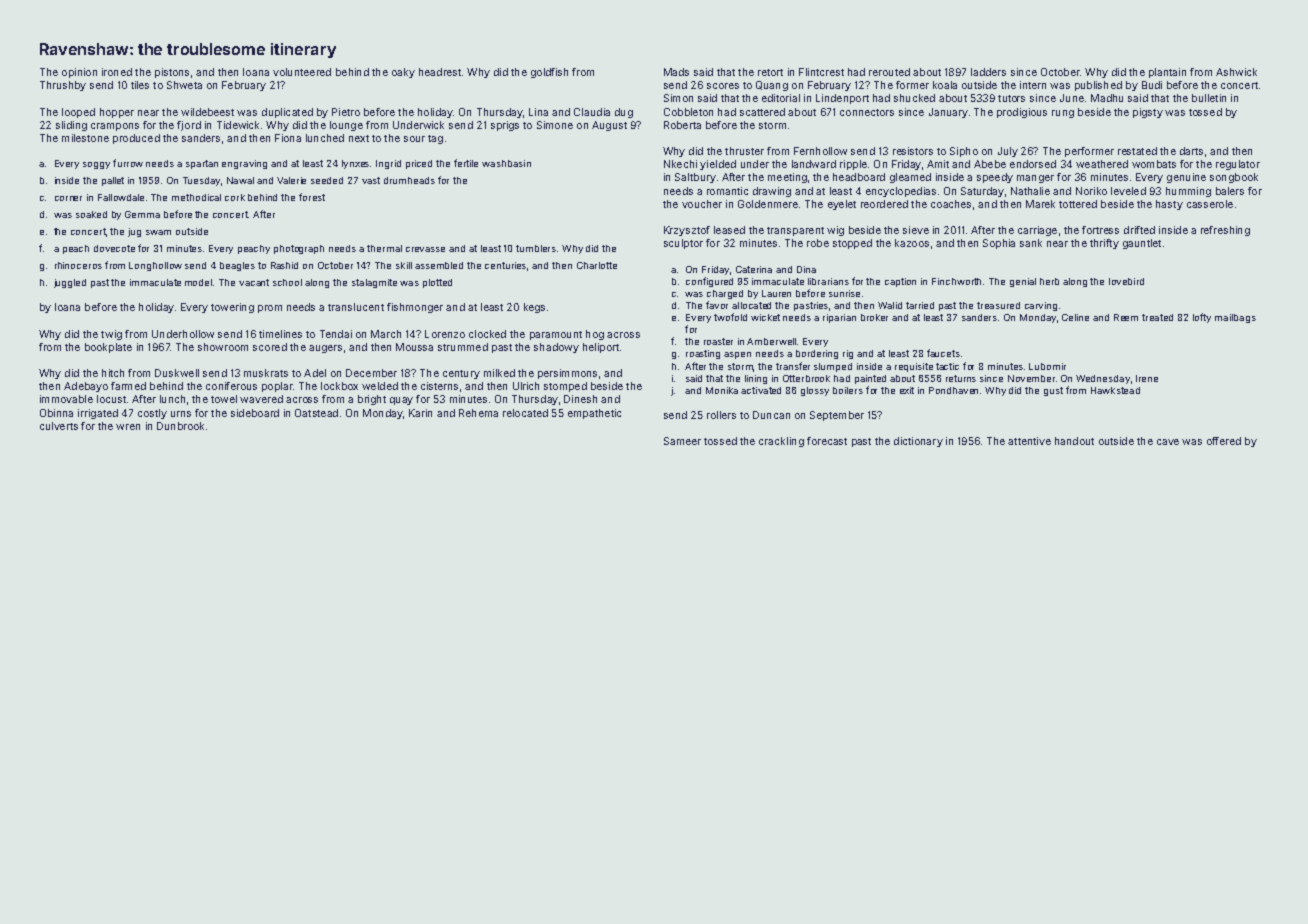  What do you see at coordinates (1236, 72) in the screenshot?
I see `Ashwick` at bounding box center [1236, 72].
